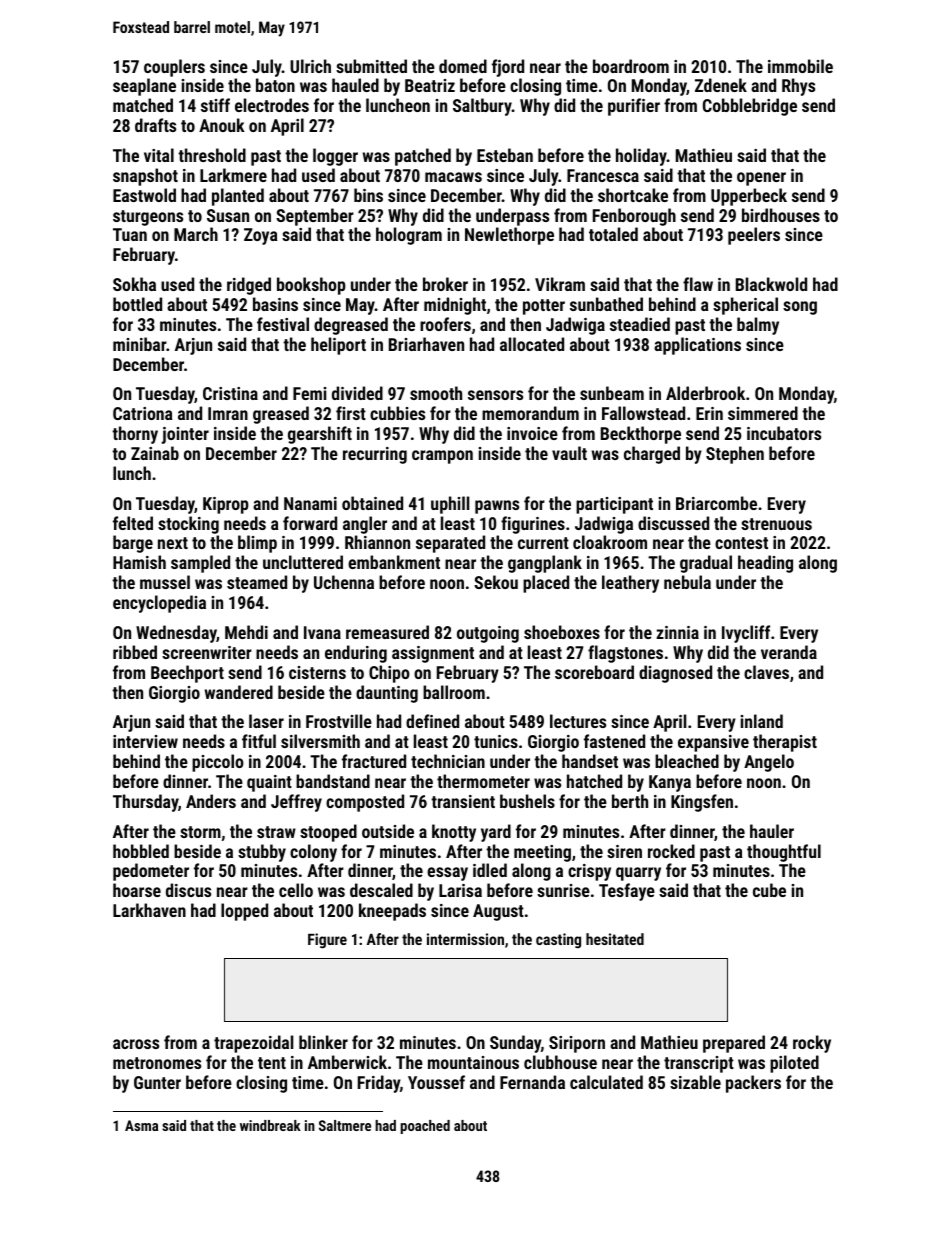 This screenshot has height=1233, width=952. I want to click on Zdenek, so click(721, 85).
